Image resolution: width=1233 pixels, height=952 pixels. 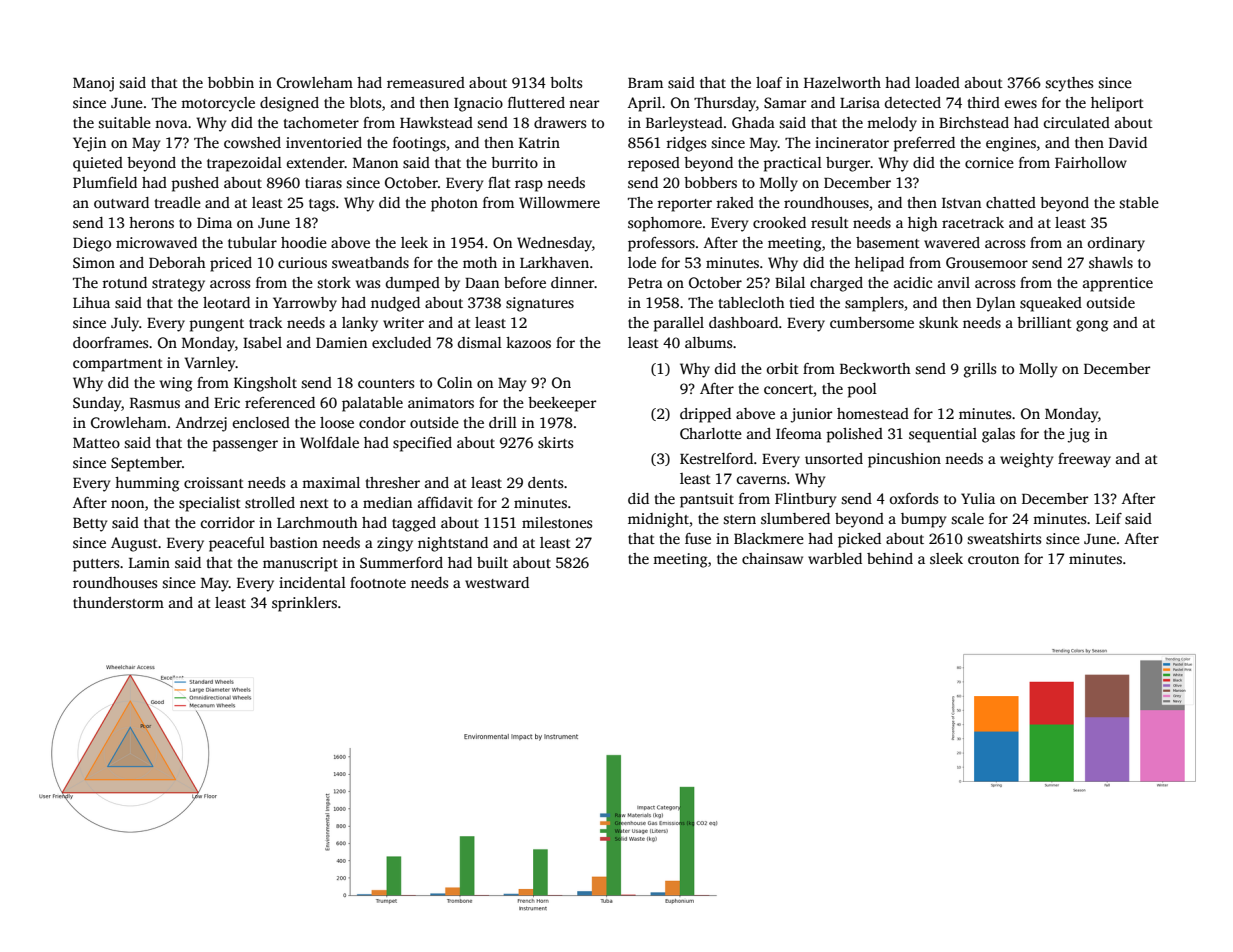 What do you see at coordinates (708, 342) in the document?
I see `albums` at bounding box center [708, 342].
